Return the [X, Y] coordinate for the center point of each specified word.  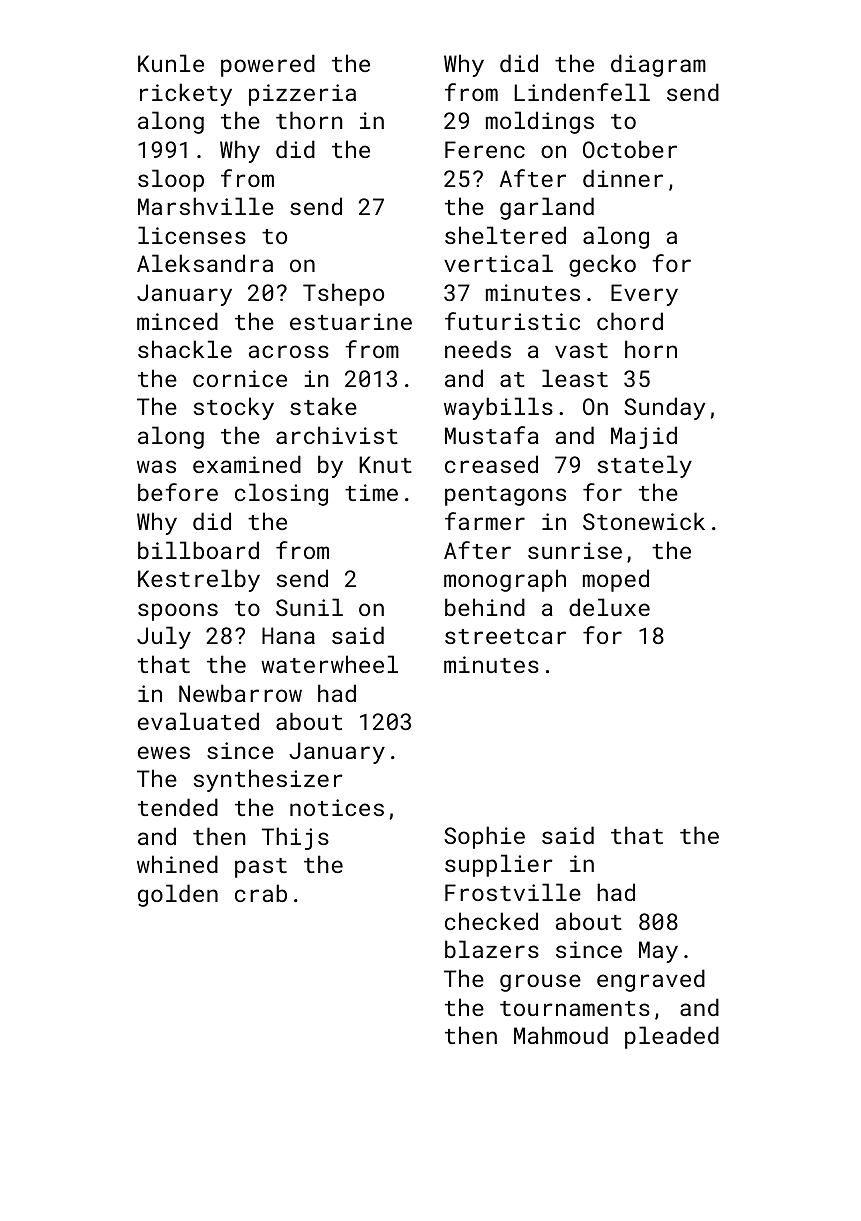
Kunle [171, 63]
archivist [337, 435]
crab [261, 893]
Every [644, 295]
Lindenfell [582, 92]
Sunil [309, 607]
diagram [658, 65]
